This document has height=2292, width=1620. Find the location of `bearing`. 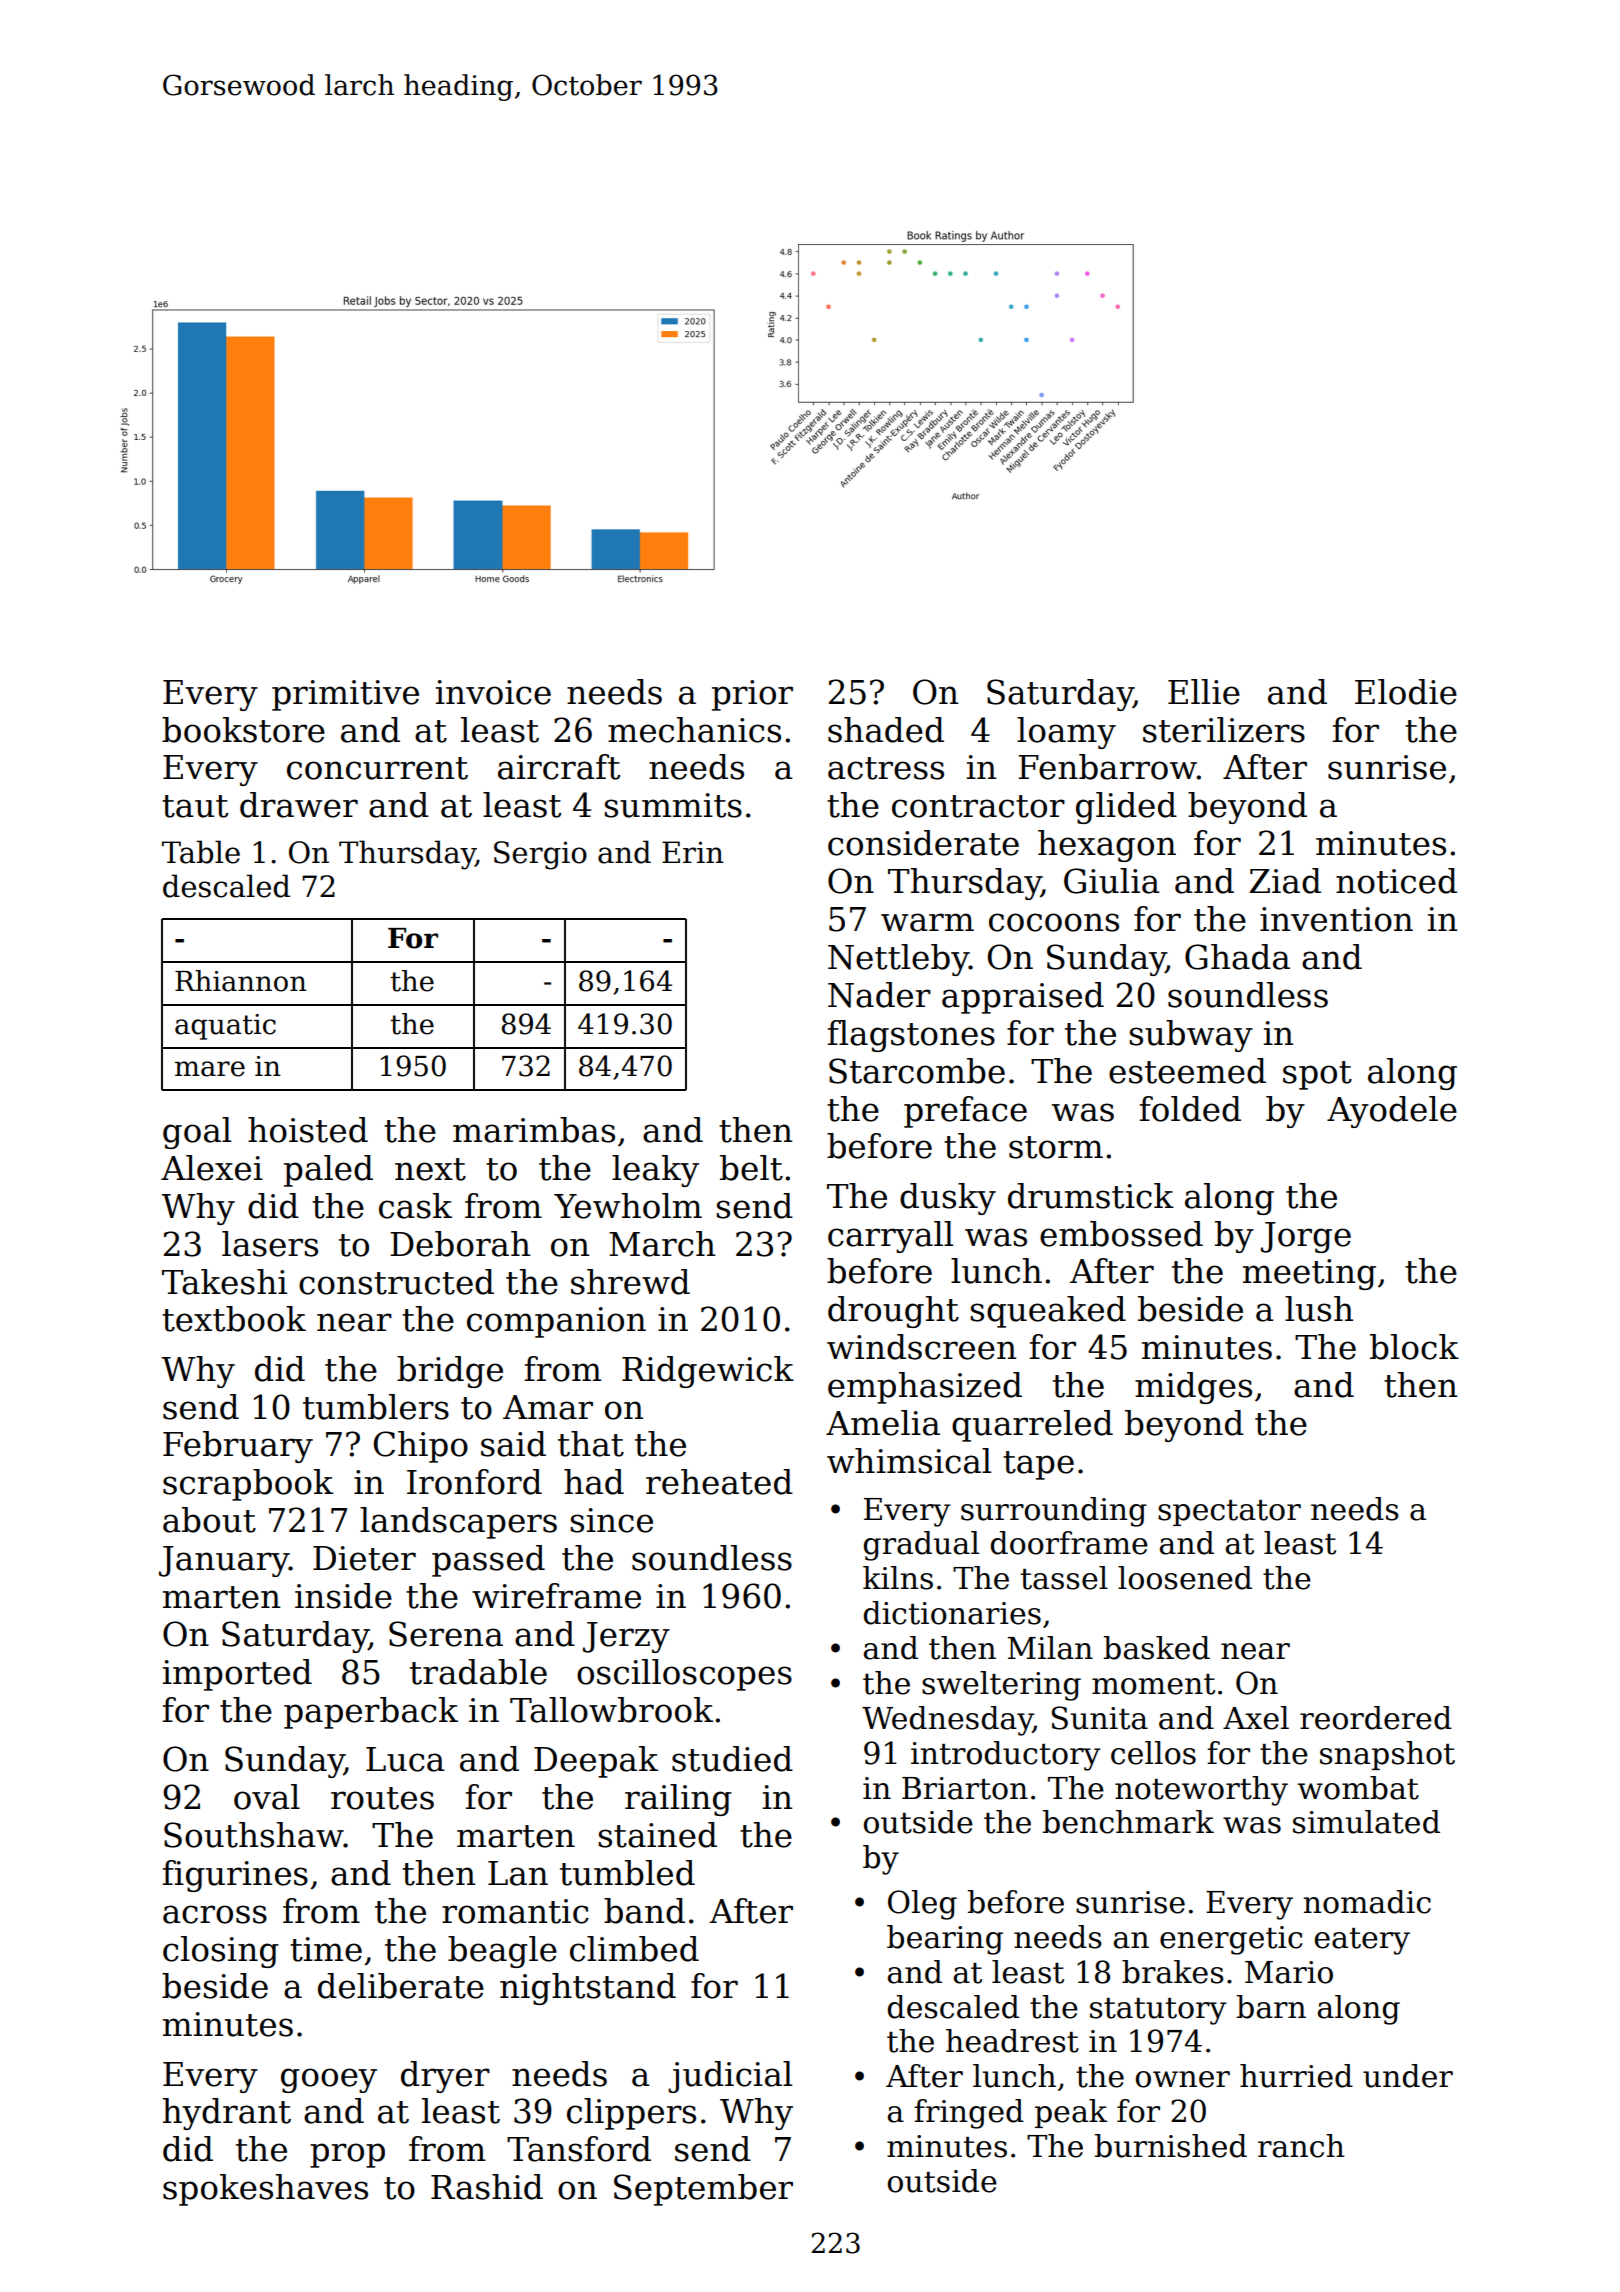

bearing is located at coordinates (945, 1940).
